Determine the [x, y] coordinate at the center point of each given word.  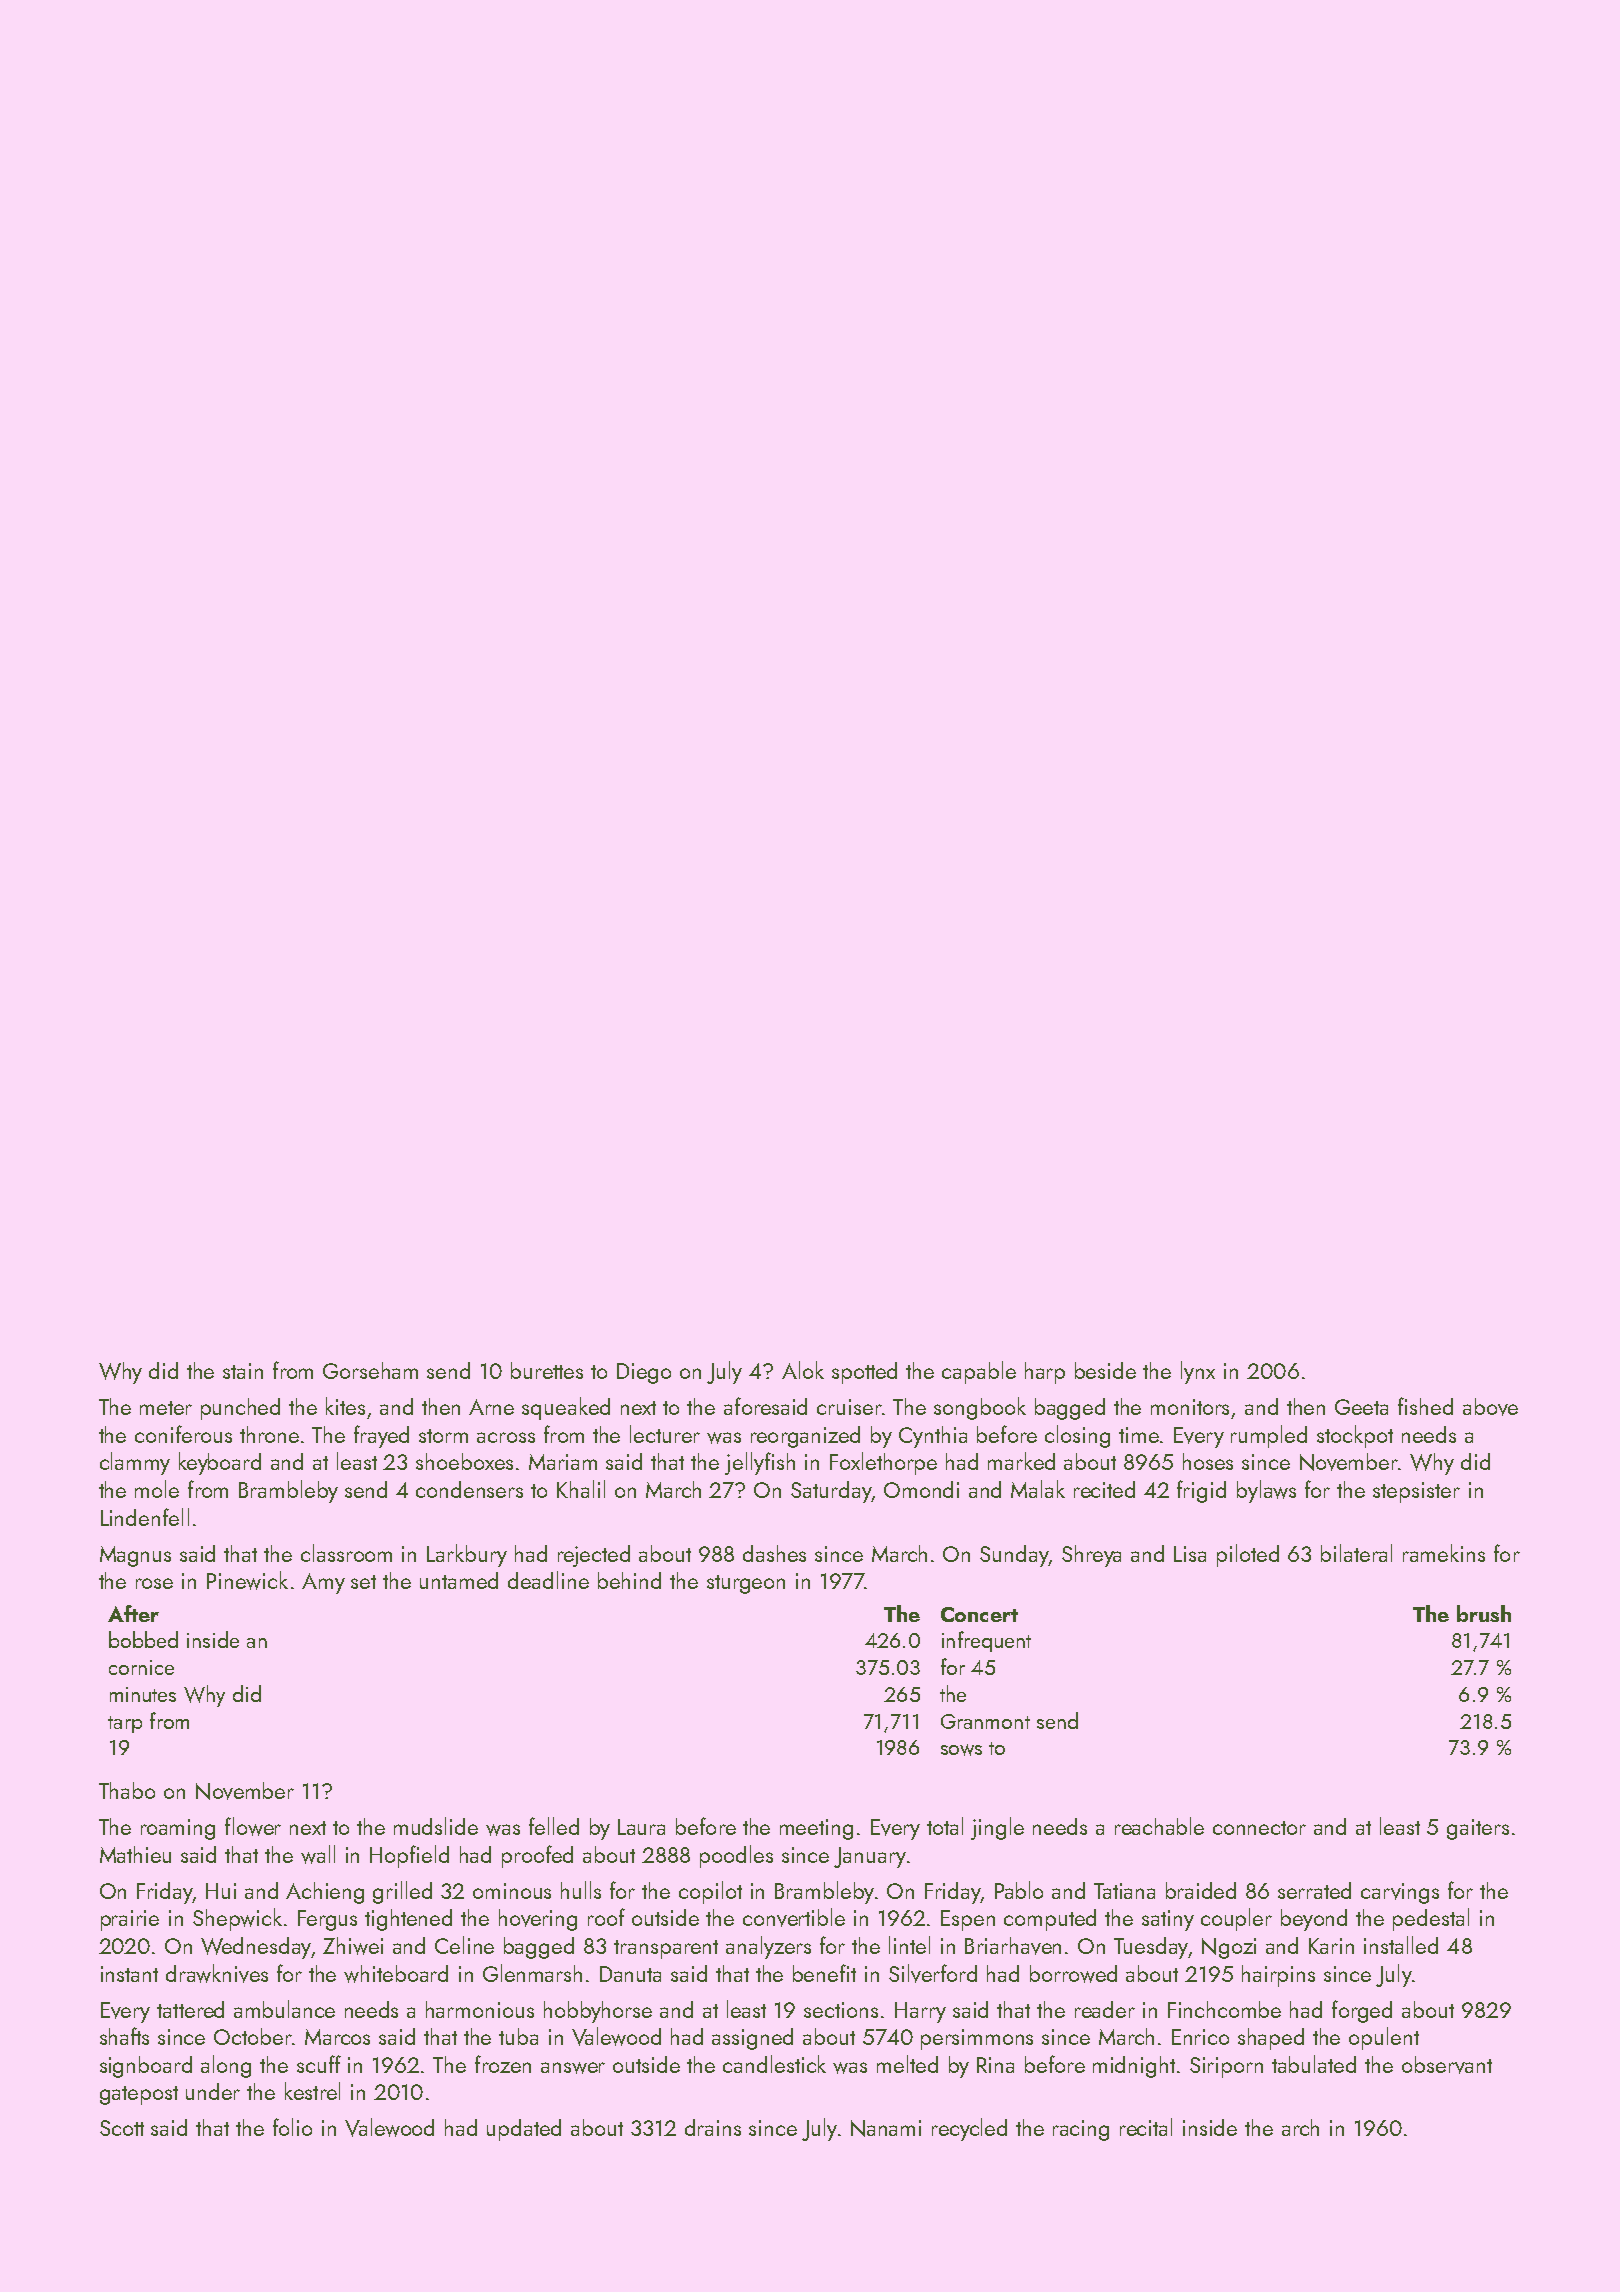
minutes [143, 1694]
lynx [1198, 1372]
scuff [319, 2064]
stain [243, 1371]
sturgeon [746, 1584]
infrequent [986, 1641]
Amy [323, 1583]
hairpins [1278, 1976]
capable [979, 1372]
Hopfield [409, 1856]
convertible [794, 1917]
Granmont [985, 1721]
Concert [979, 1614]
